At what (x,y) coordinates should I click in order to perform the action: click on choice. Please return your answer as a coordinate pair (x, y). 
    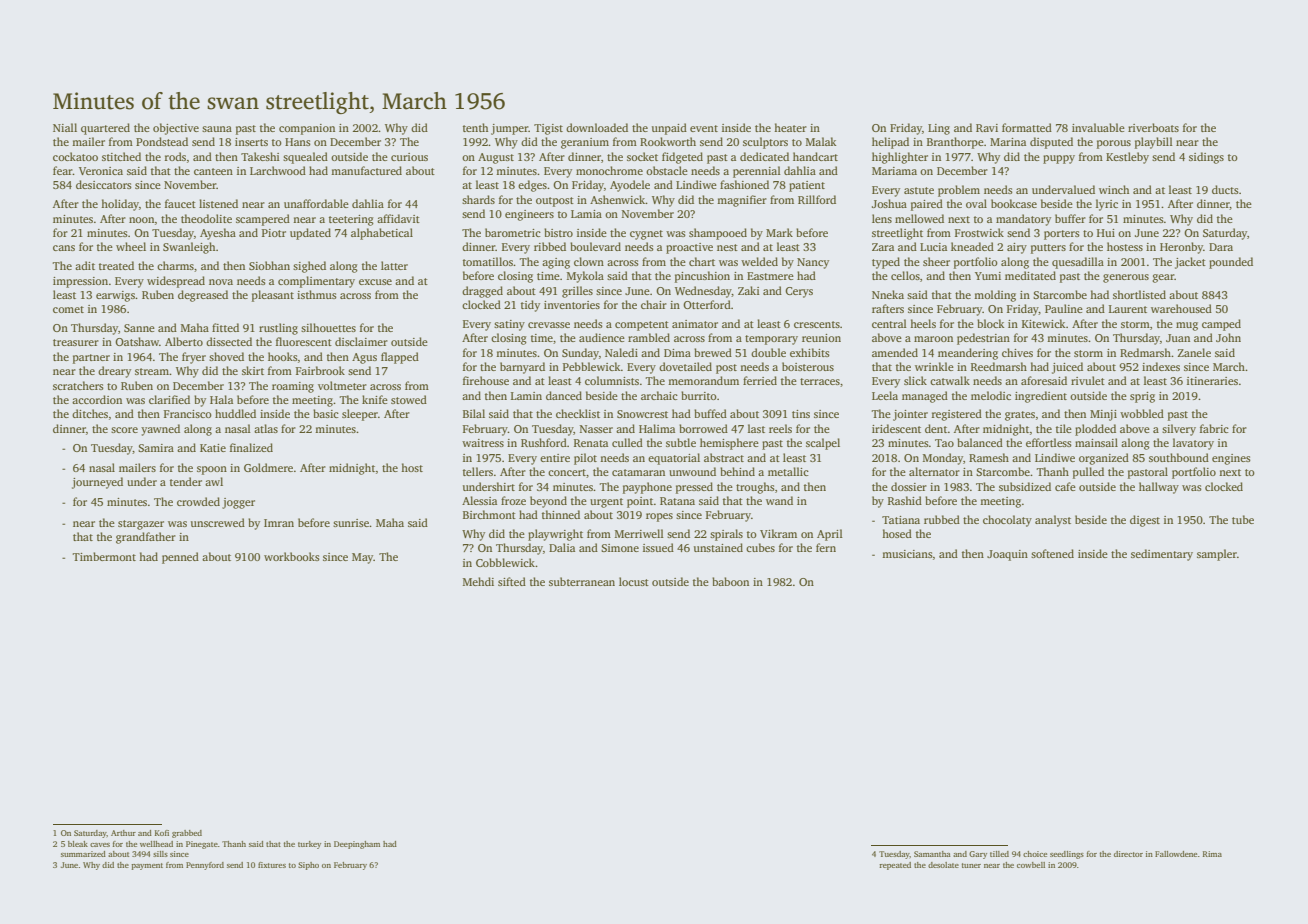
    Looking at the image, I should click on (1035, 854).
